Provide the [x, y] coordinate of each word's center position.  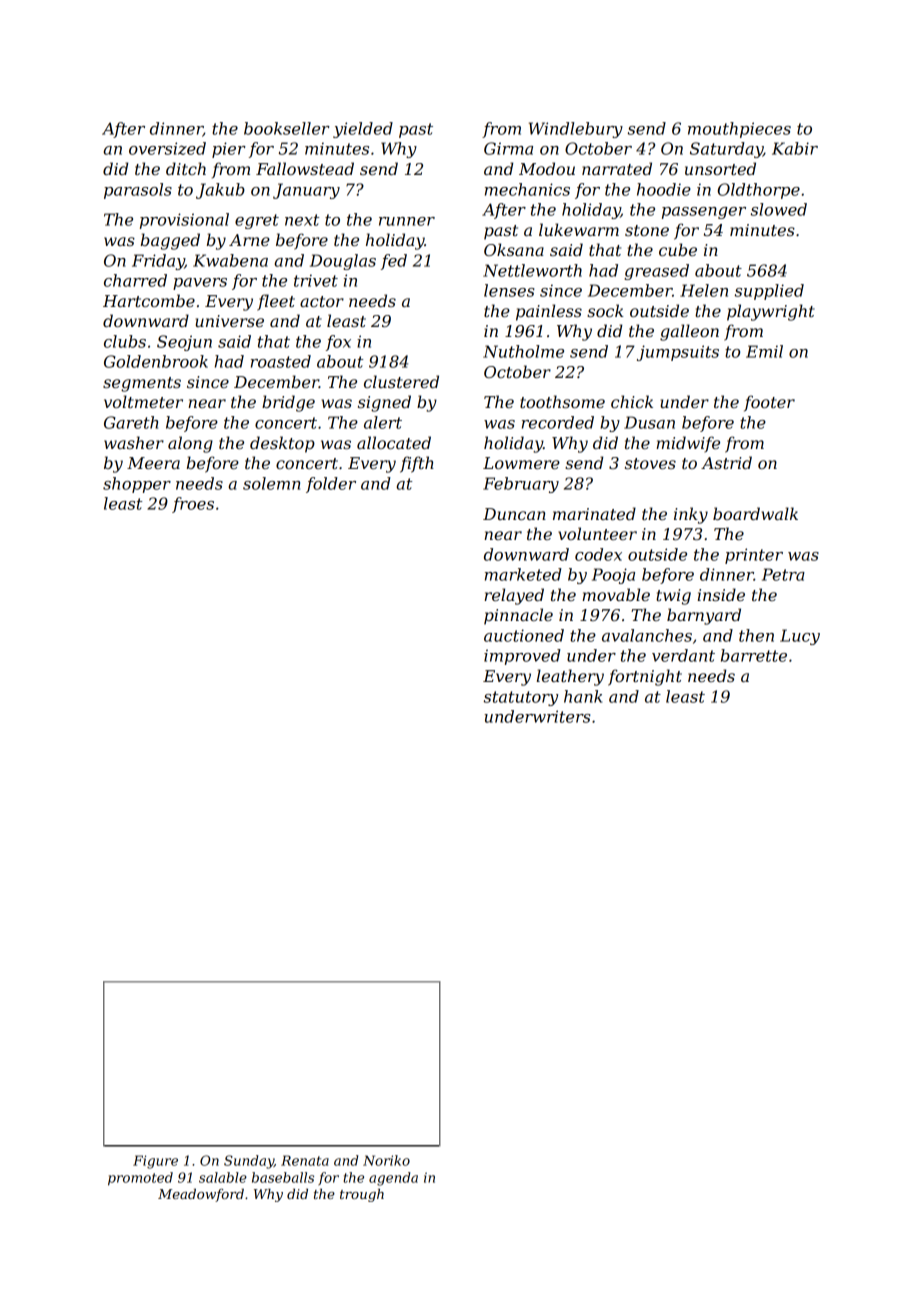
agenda [393, 1179]
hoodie [664, 189]
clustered [401, 381]
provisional [184, 221]
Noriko [386, 1160]
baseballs [283, 1177]
